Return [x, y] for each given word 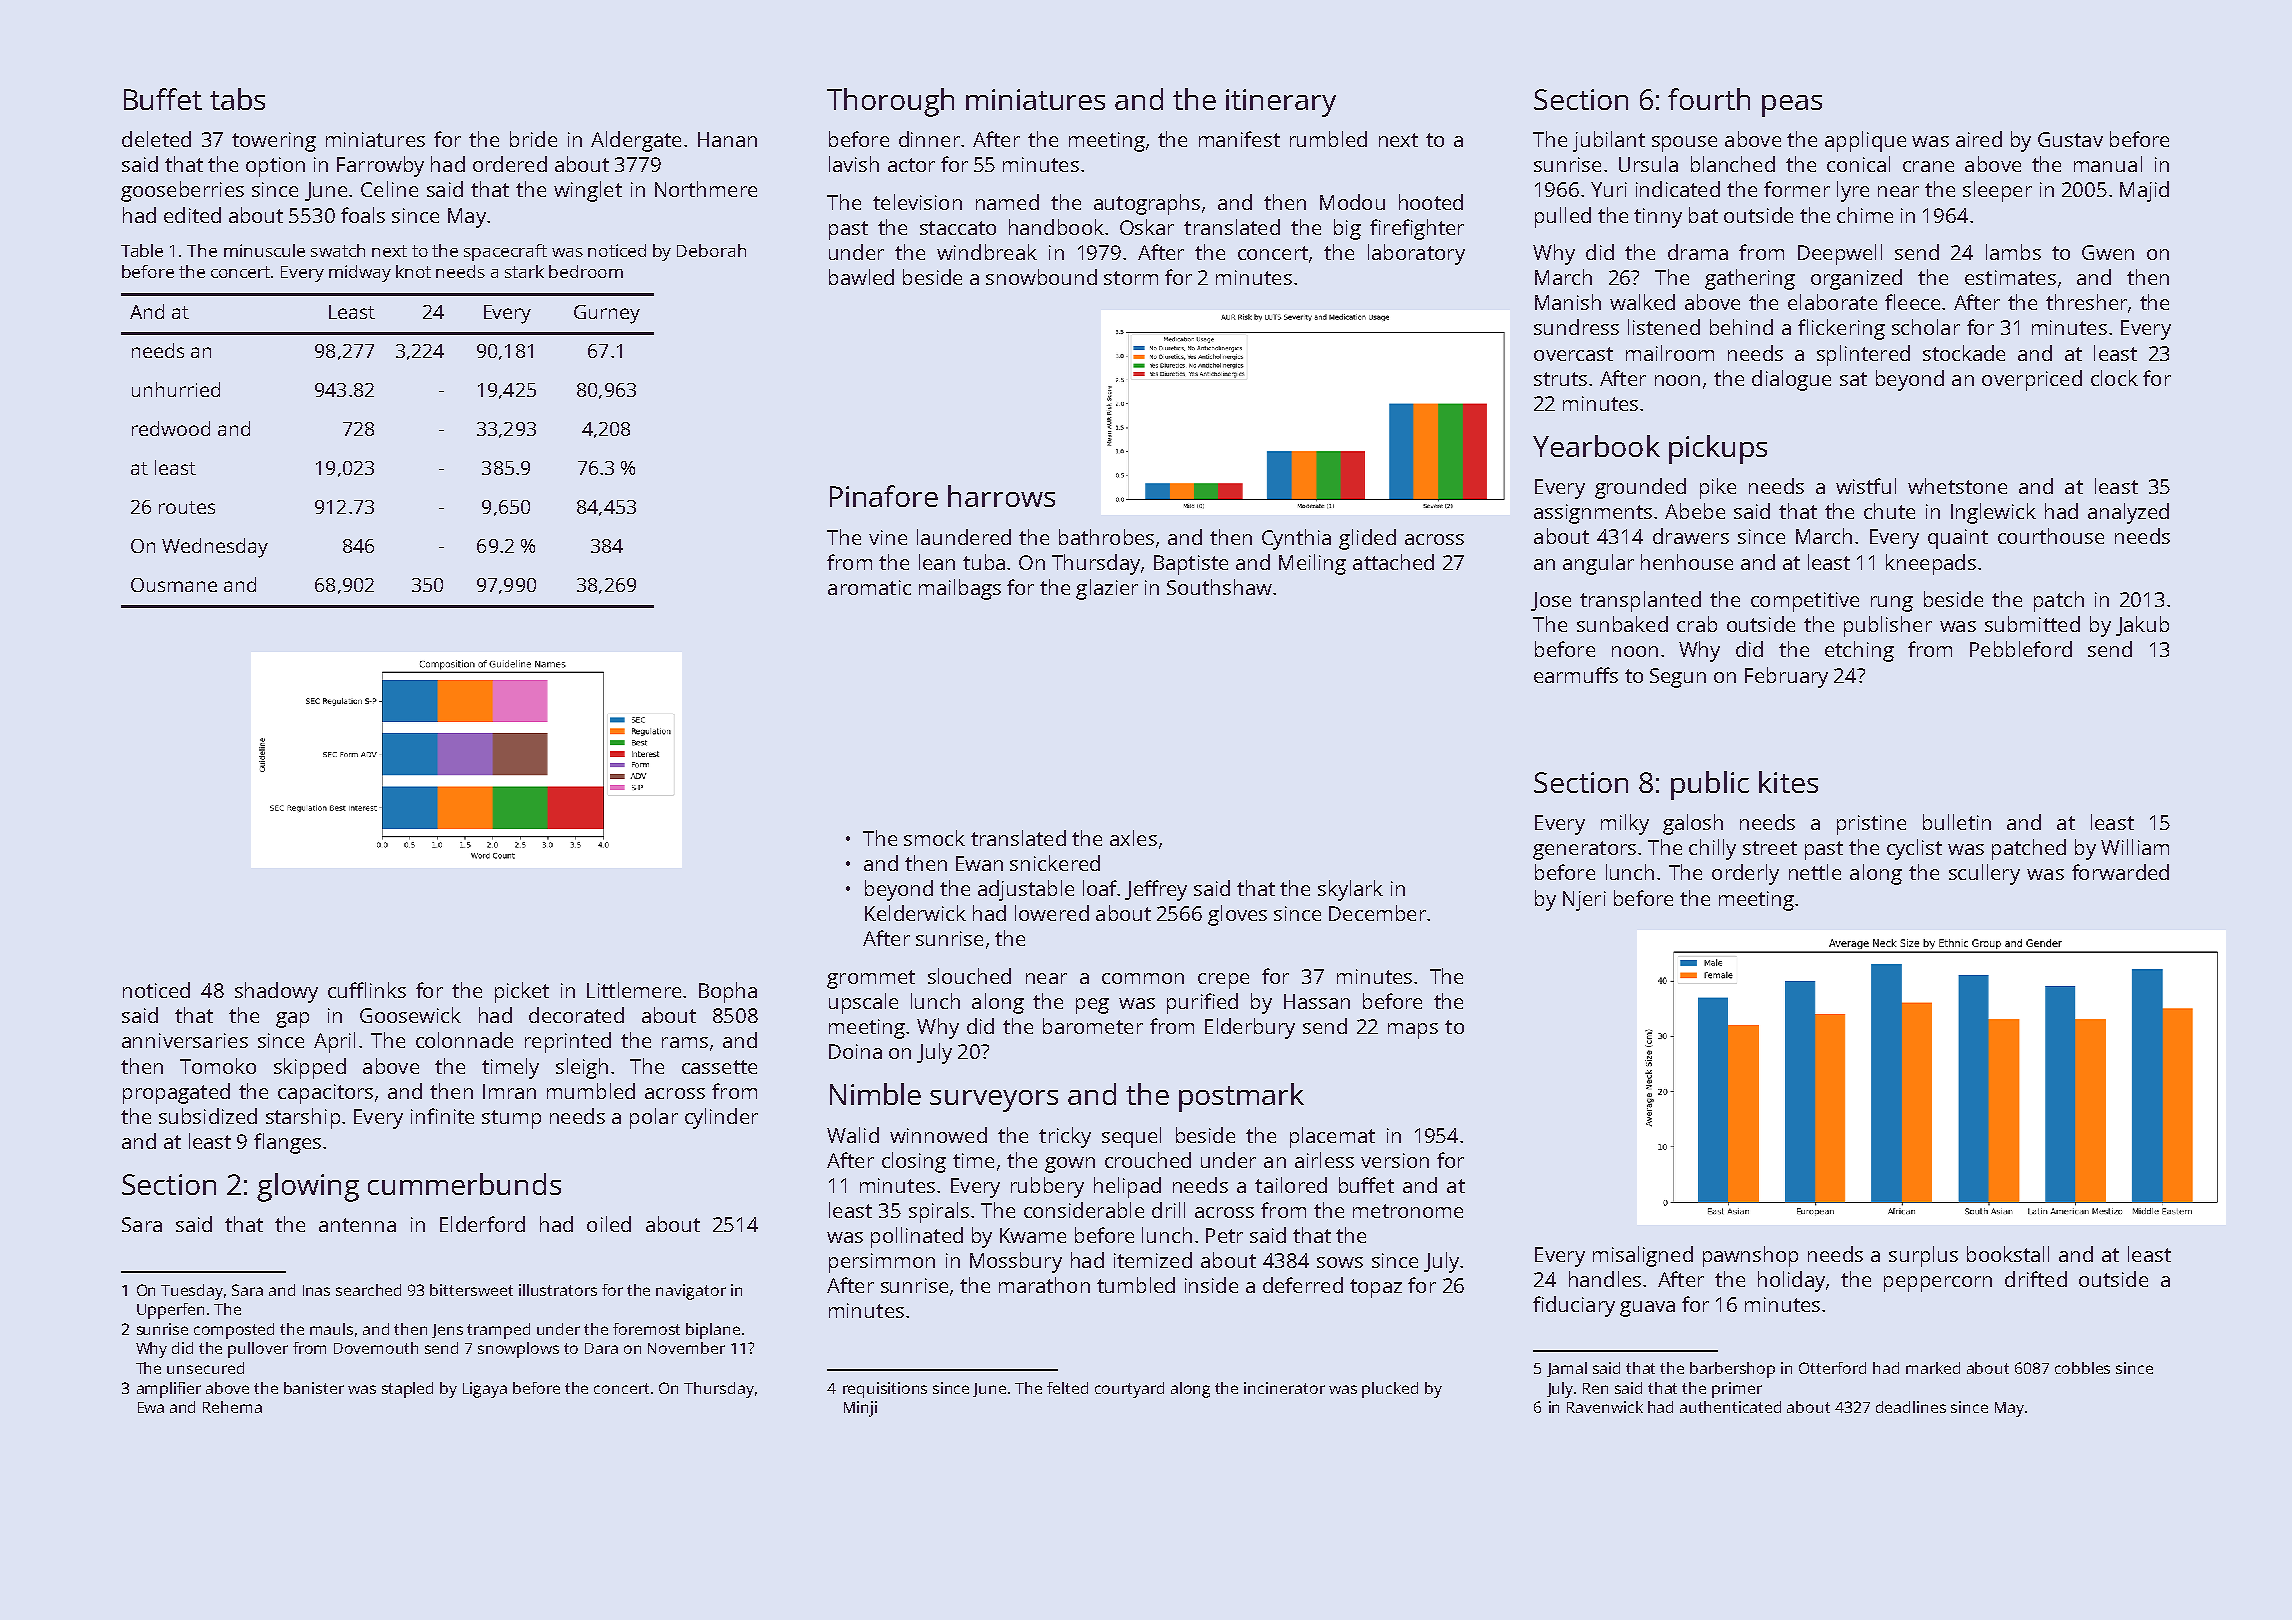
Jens [447, 1331]
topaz [1376, 1288]
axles [1133, 838]
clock [2114, 378]
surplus [1923, 1256]
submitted [2032, 624]
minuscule [264, 250]
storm [1131, 278]
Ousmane [174, 585]
